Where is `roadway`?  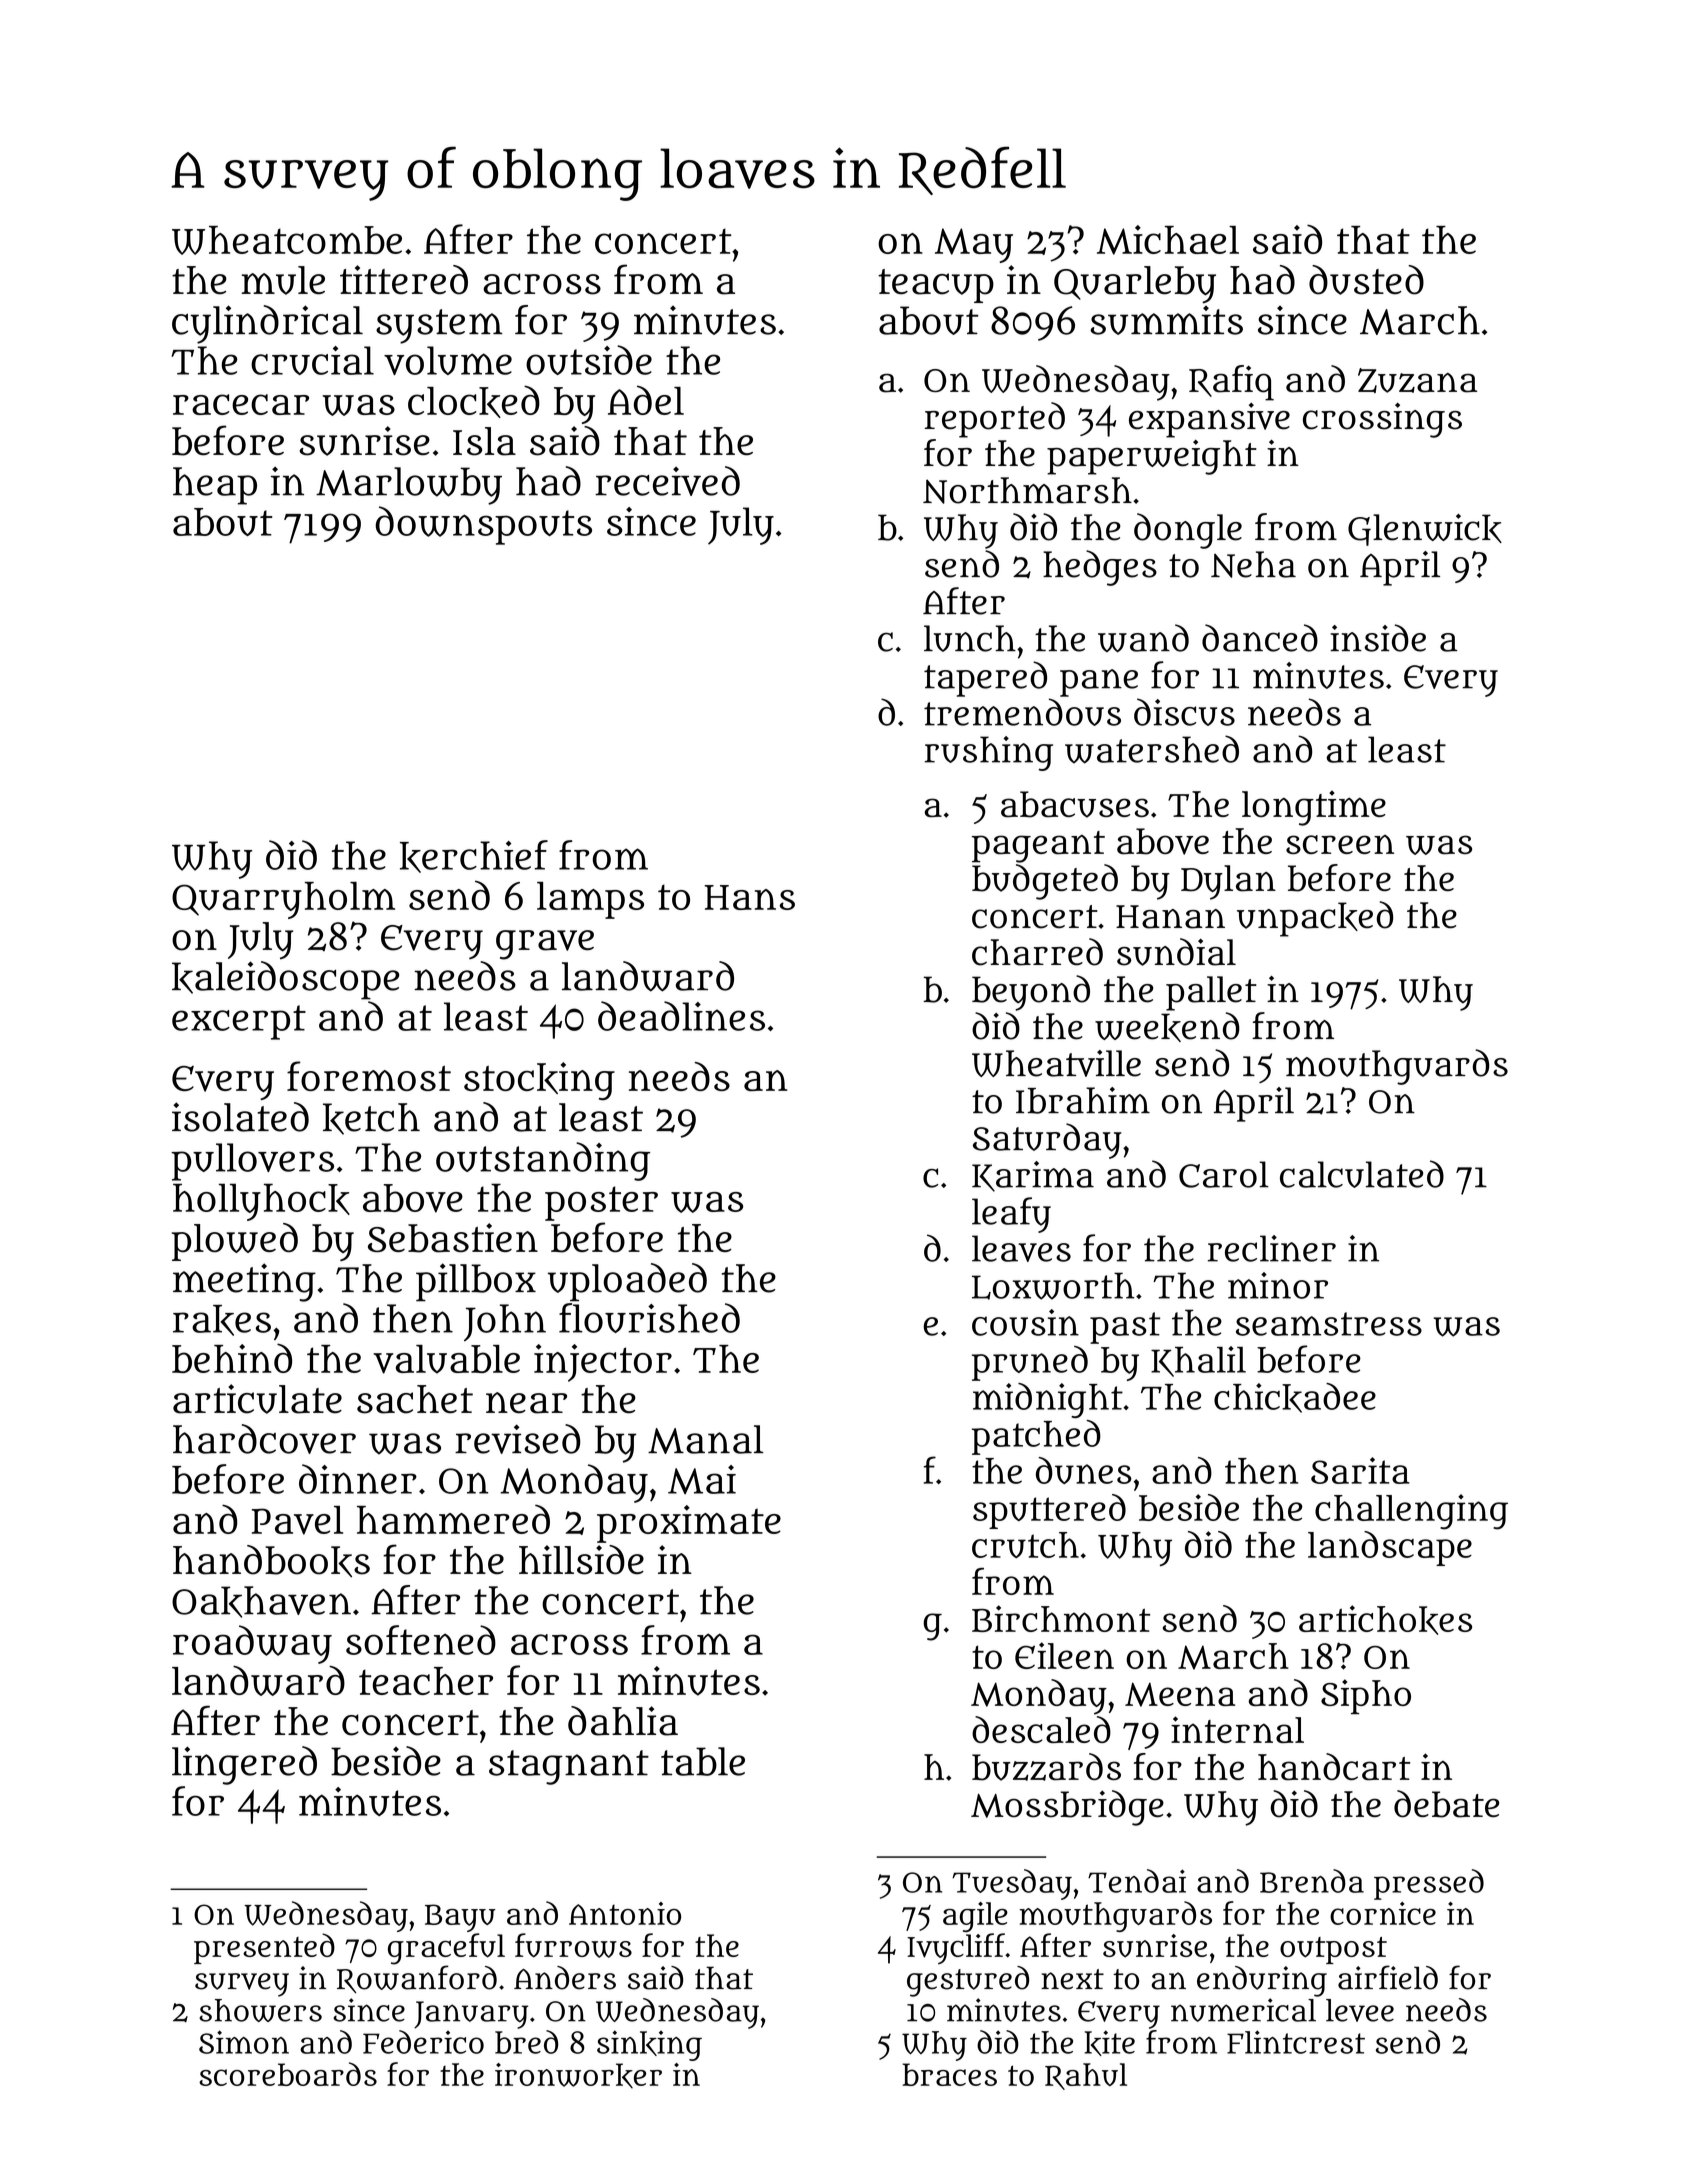
roadway is located at coordinates (252, 1644).
